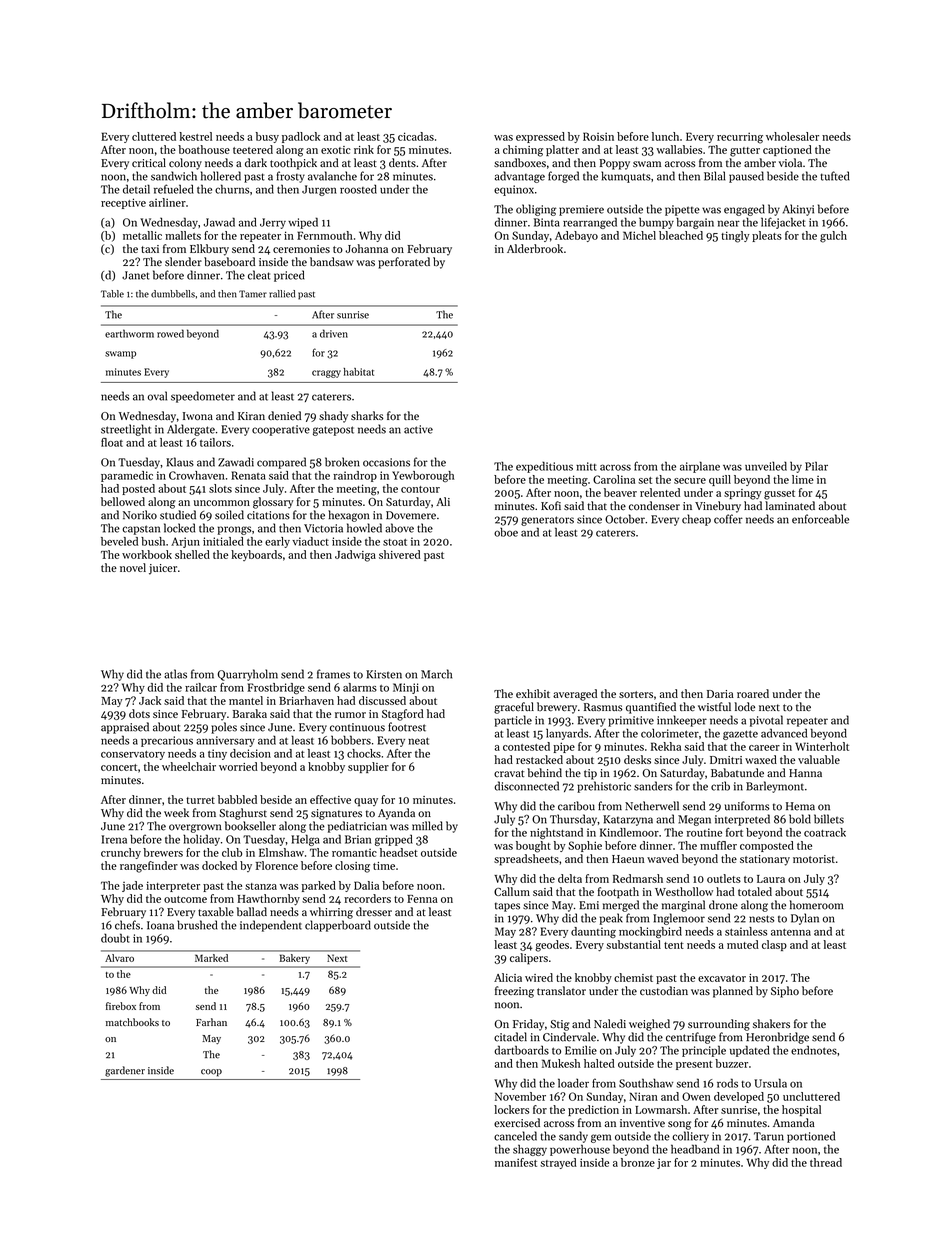 This image has height=1233, width=952. I want to click on kumquats, so click(626, 177).
